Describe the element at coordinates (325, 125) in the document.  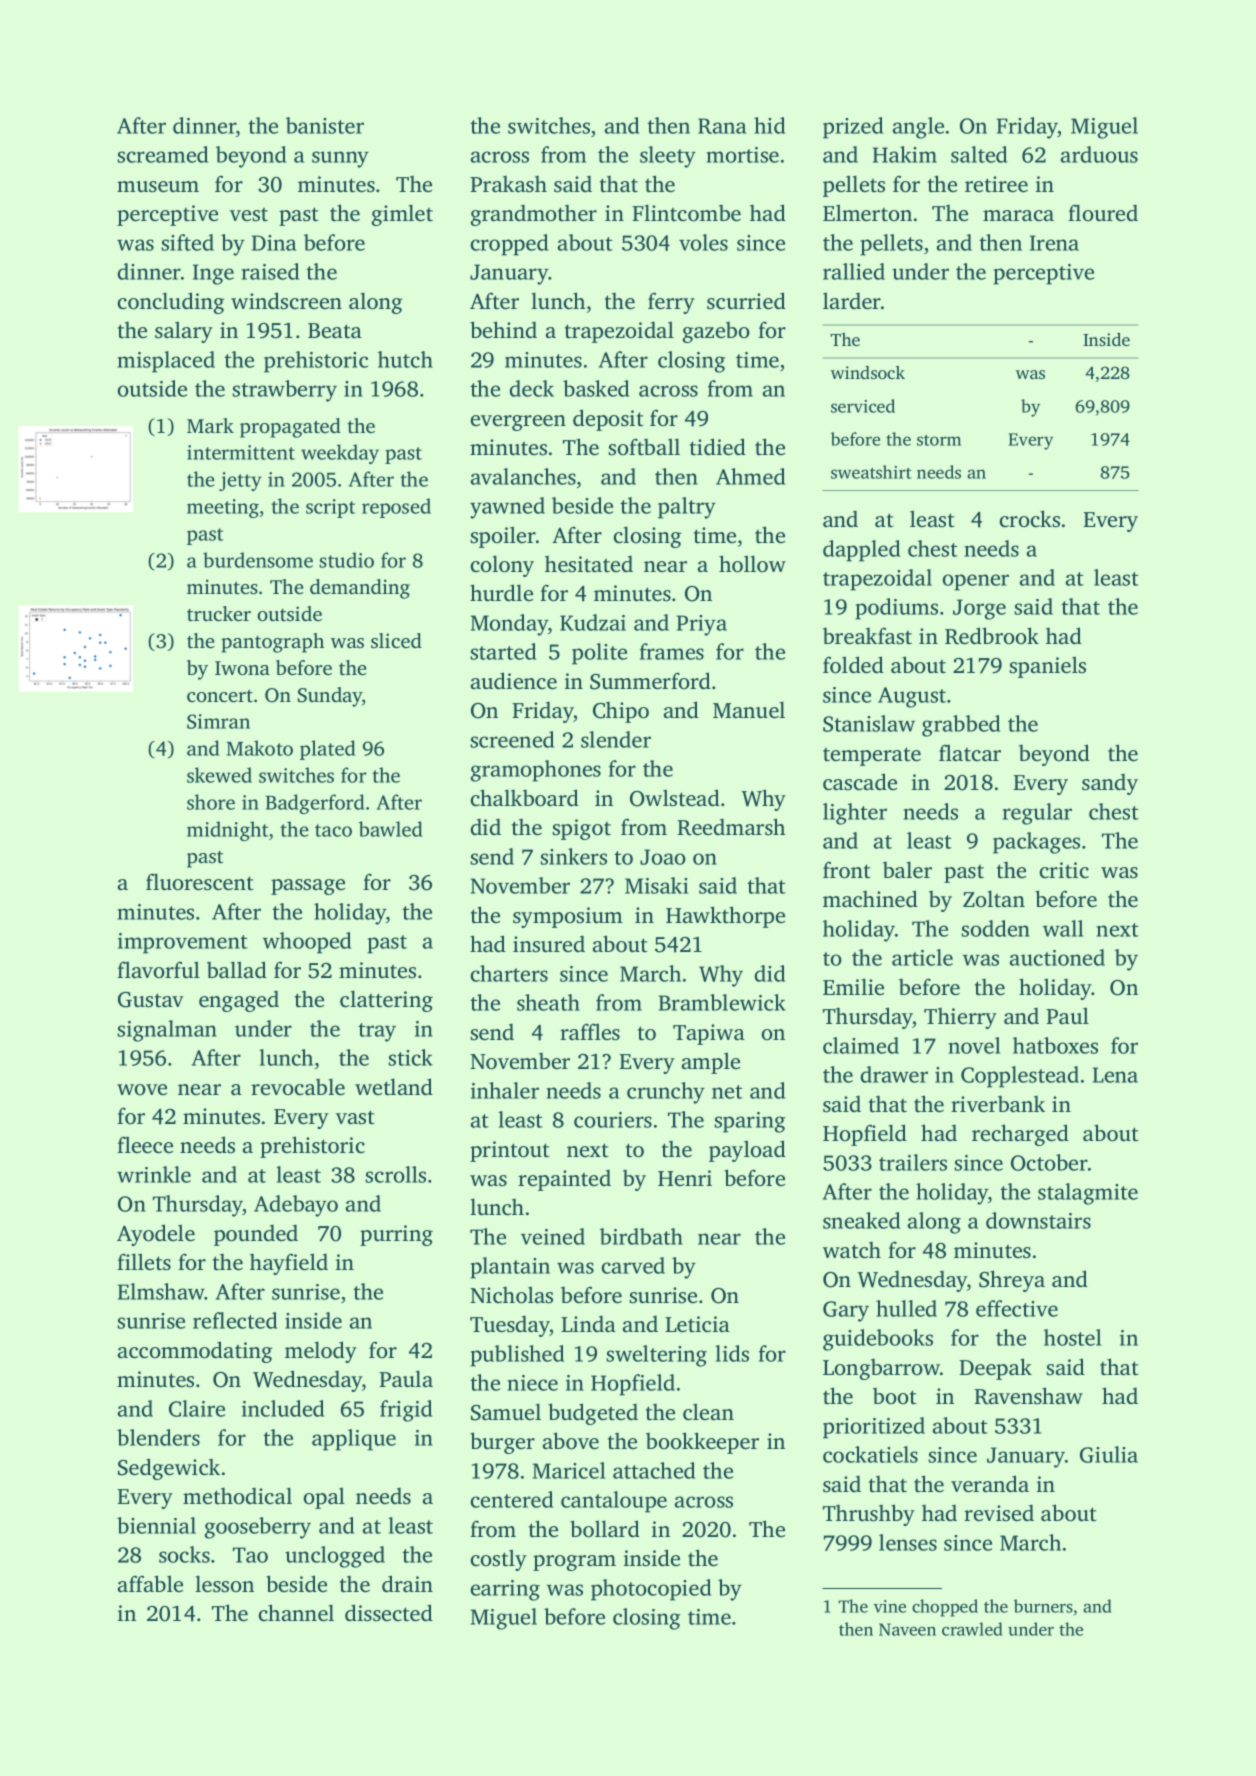
I see `banister` at that location.
